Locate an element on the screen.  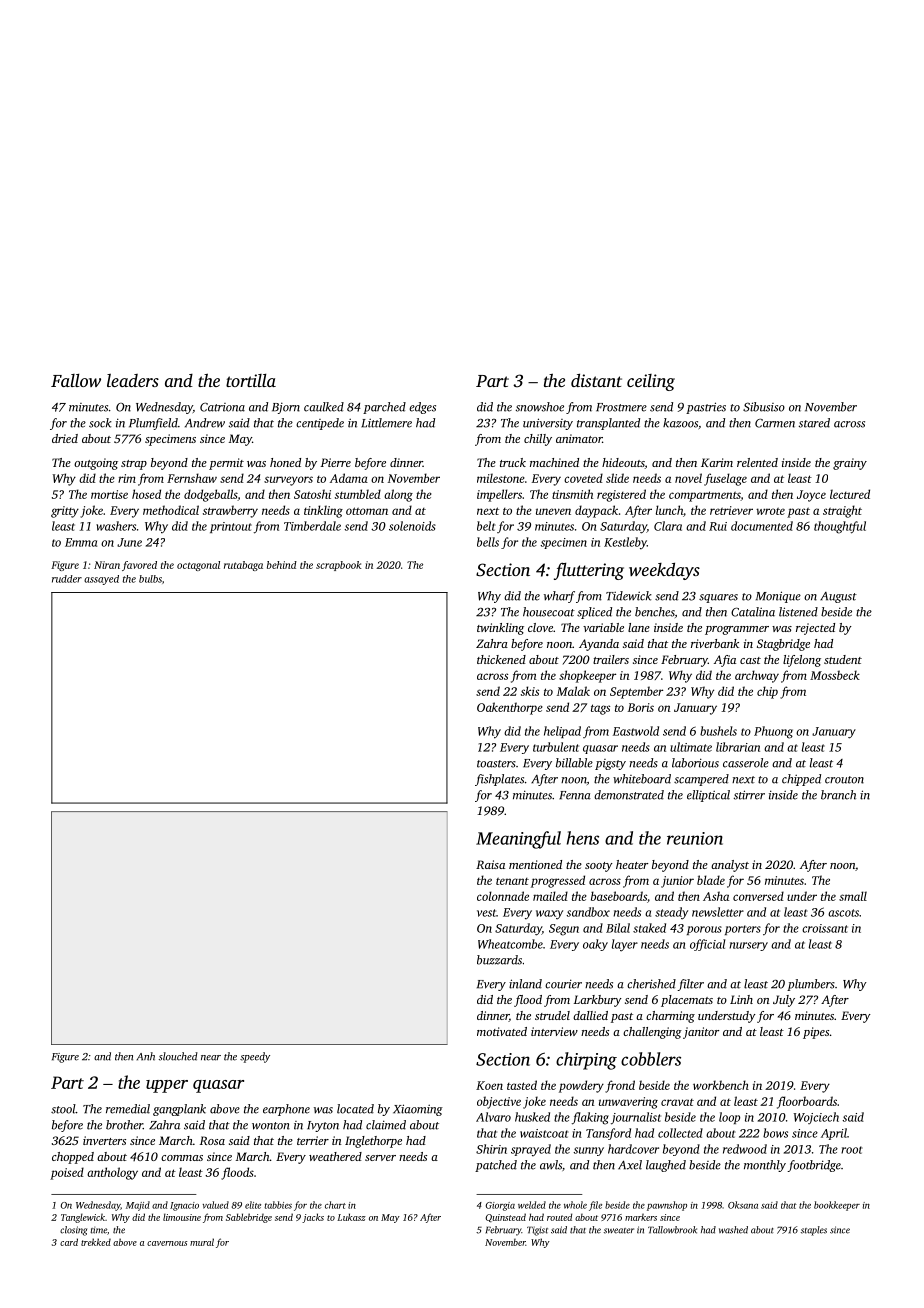
rudder is located at coordinates (67, 579).
